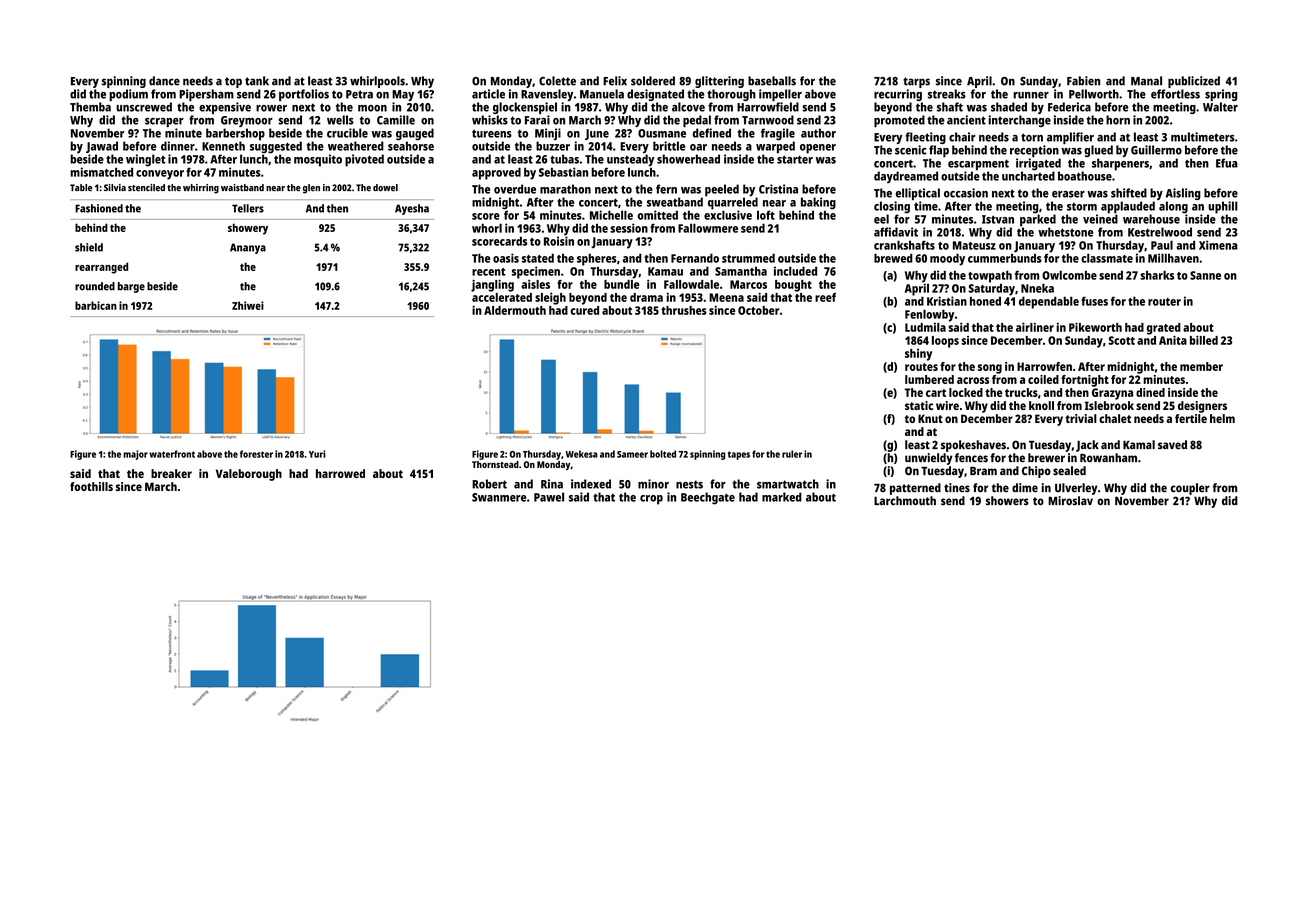  I want to click on Swanmere, so click(499, 497).
